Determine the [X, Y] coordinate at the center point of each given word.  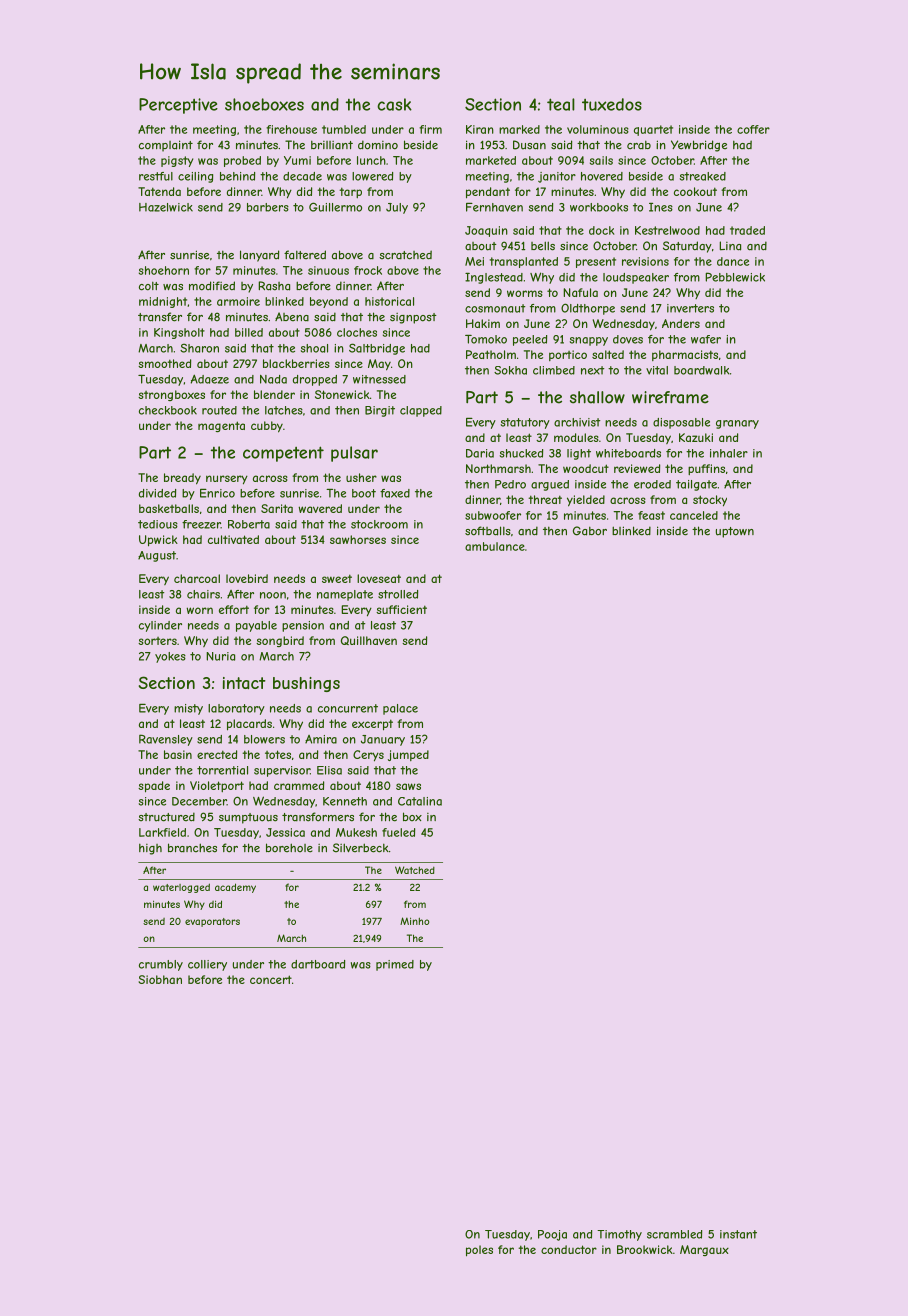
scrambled [674, 1234]
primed [395, 965]
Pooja [552, 1235]
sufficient [401, 609]
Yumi [297, 160]
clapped [421, 411]
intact [244, 683]
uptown [735, 532]
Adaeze [210, 379]
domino [378, 145]
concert [271, 979]
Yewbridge [699, 146]
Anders [681, 323]
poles [479, 1251]
